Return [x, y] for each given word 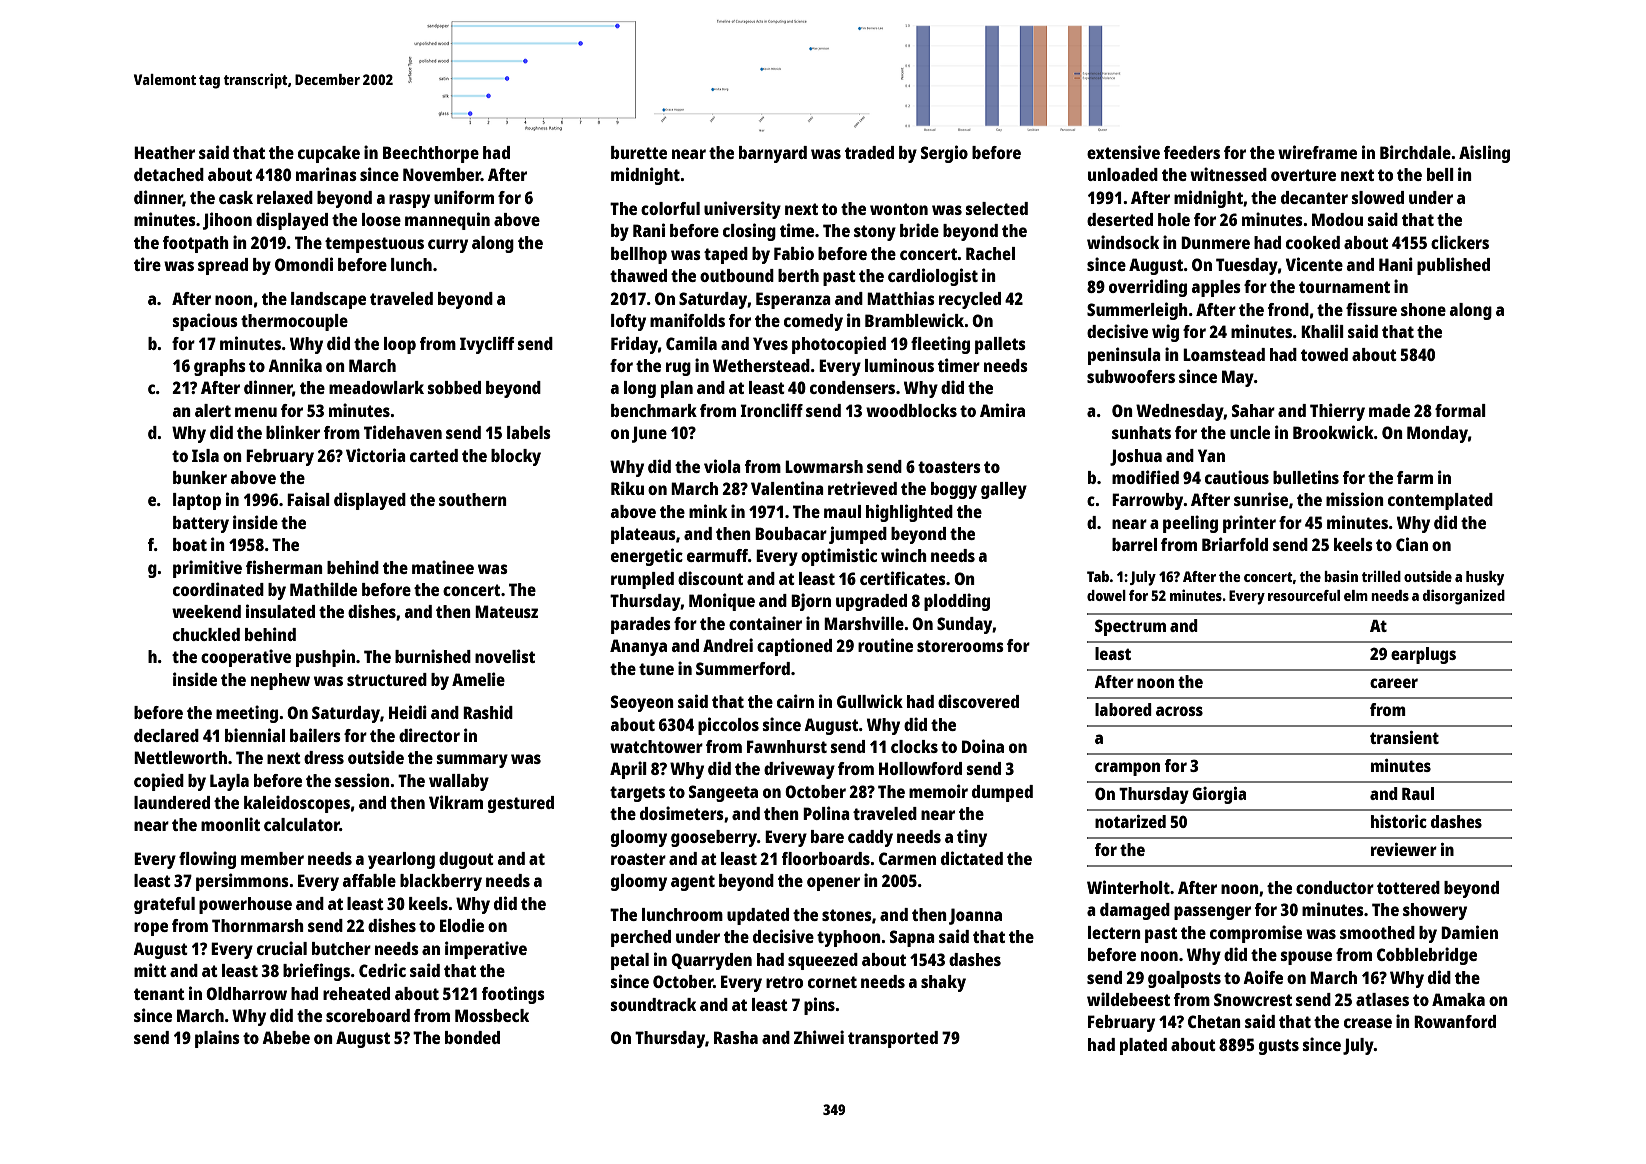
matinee [443, 567]
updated [758, 916]
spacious [205, 322]
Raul [1418, 793]
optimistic [839, 557]
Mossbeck [492, 1015]
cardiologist [933, 277]
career [1394, 683]
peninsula [1124, 356]
